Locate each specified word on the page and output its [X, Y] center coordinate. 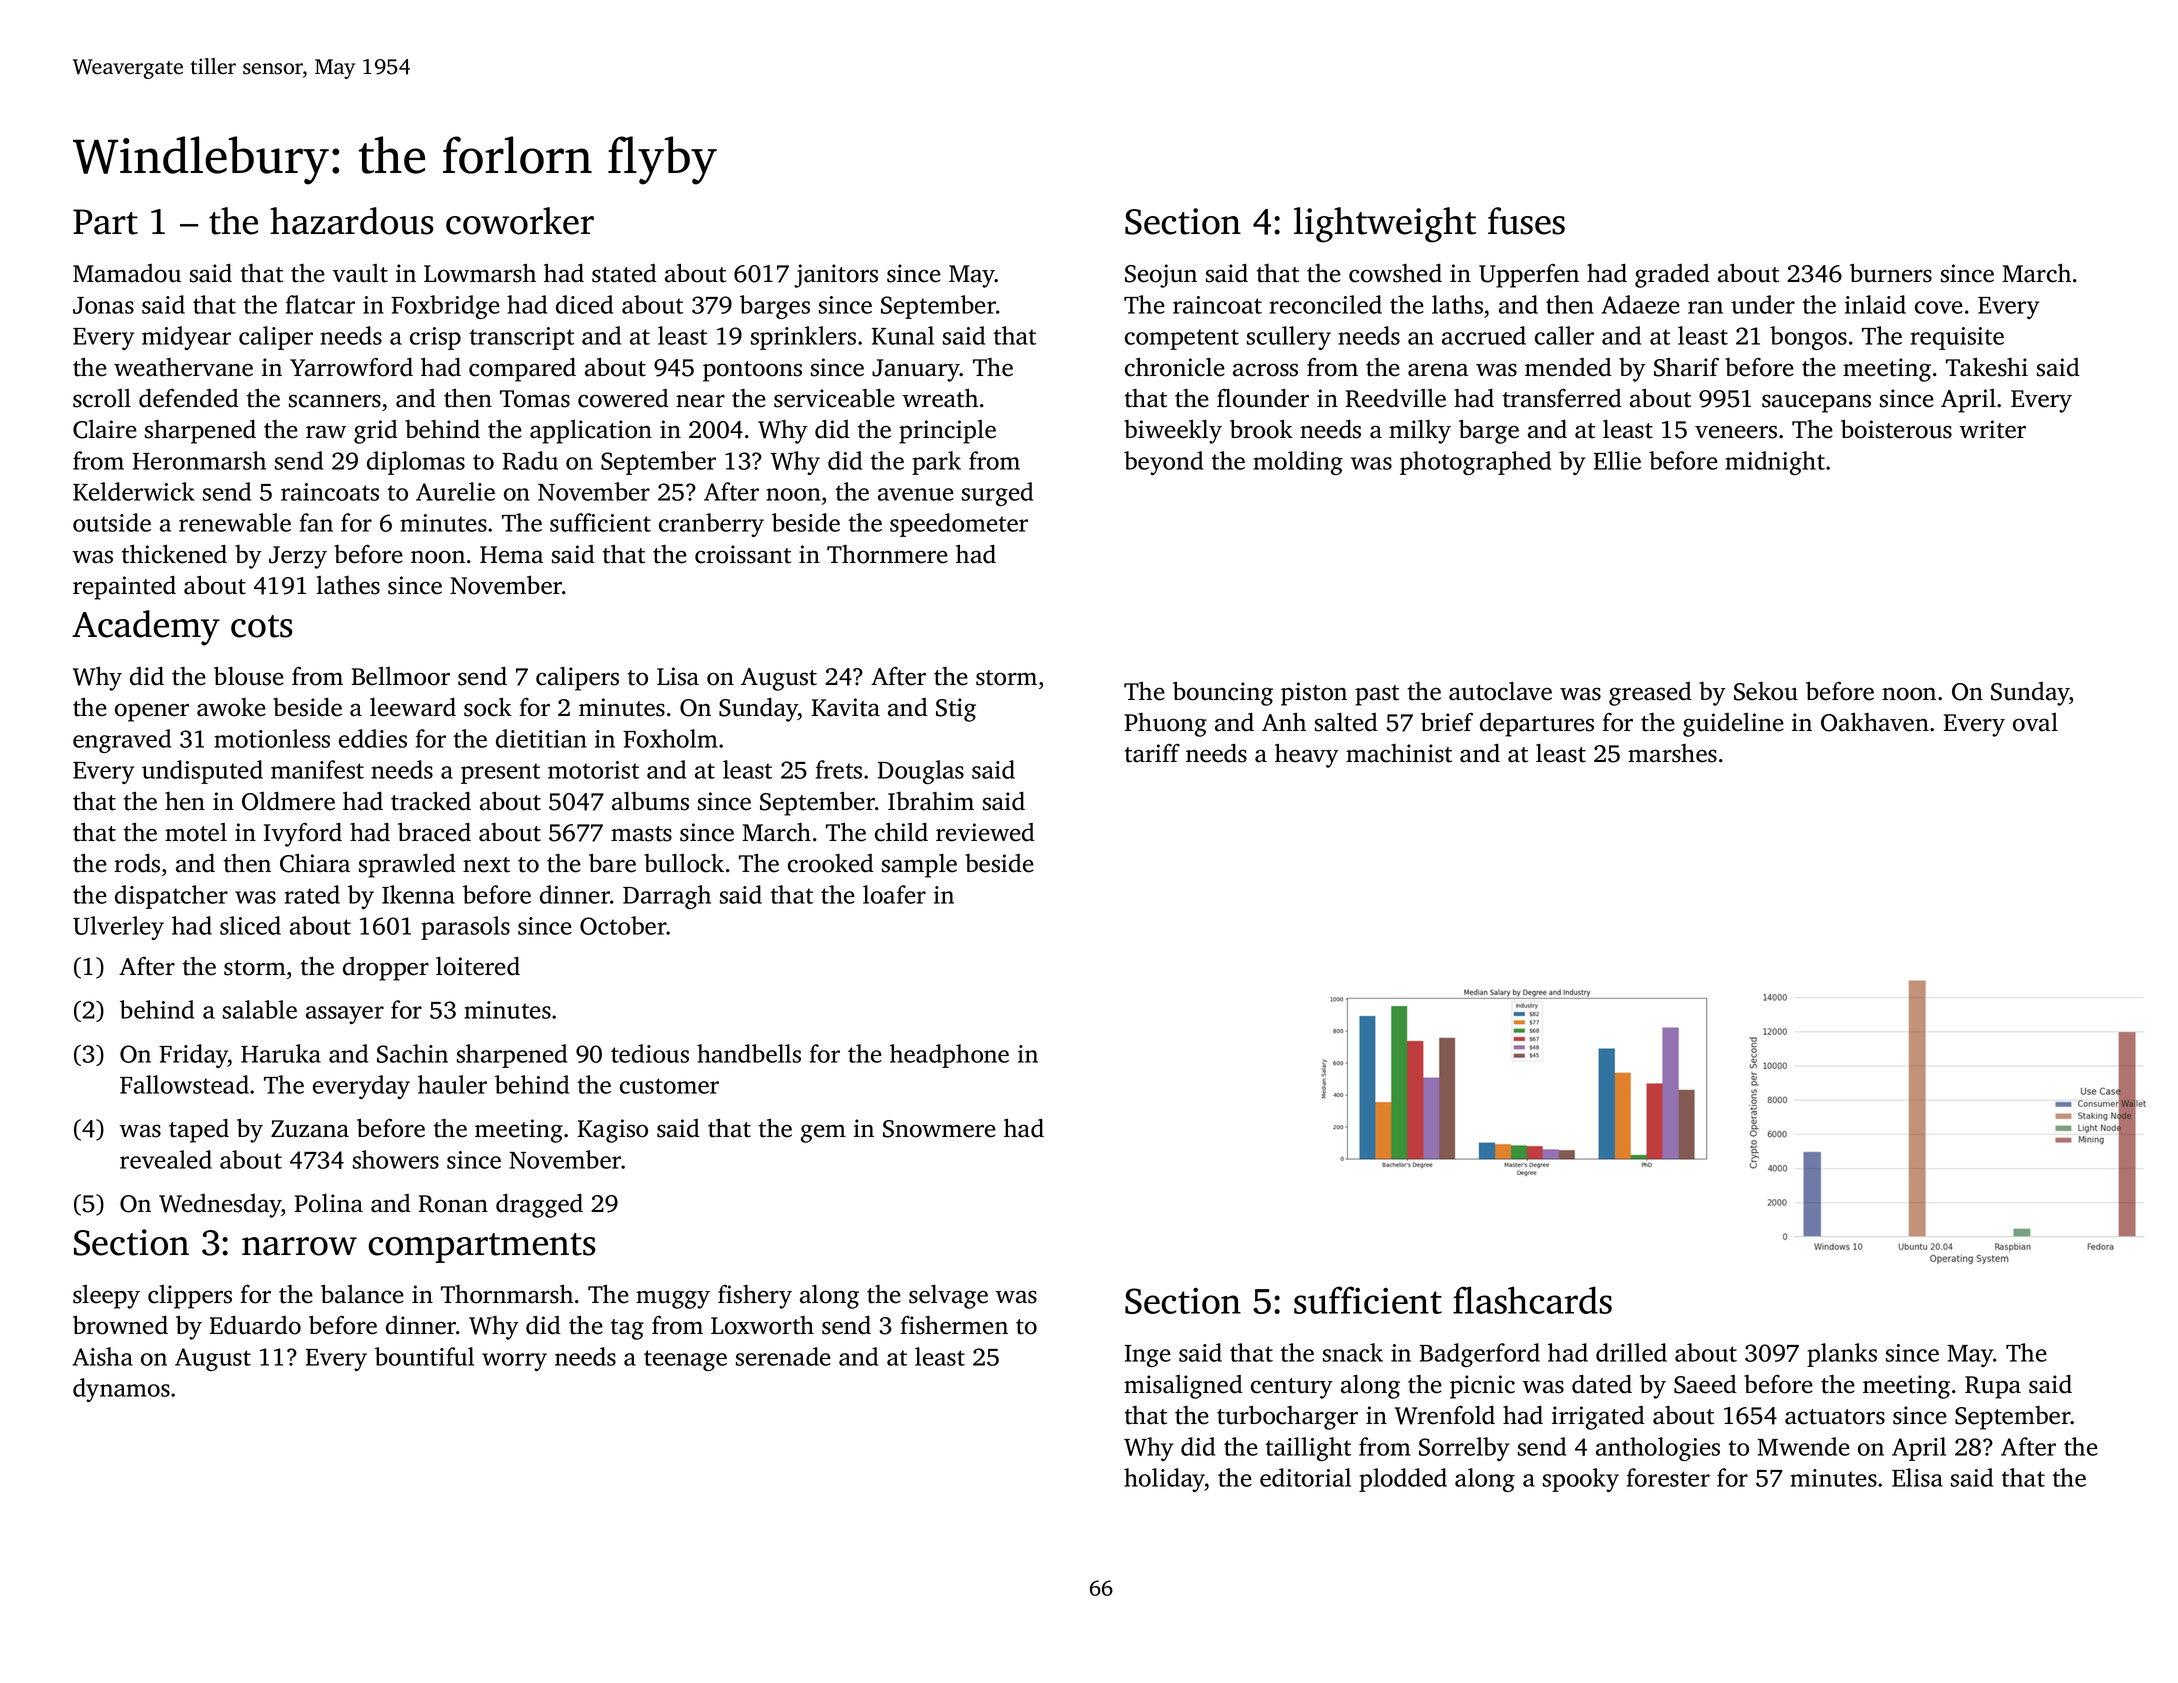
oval [2035, 722]
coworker [520, 221]
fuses [1526, 221]
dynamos [121, 1390]
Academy [146, 628]
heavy [1307, 755]
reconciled [1325, 304]
